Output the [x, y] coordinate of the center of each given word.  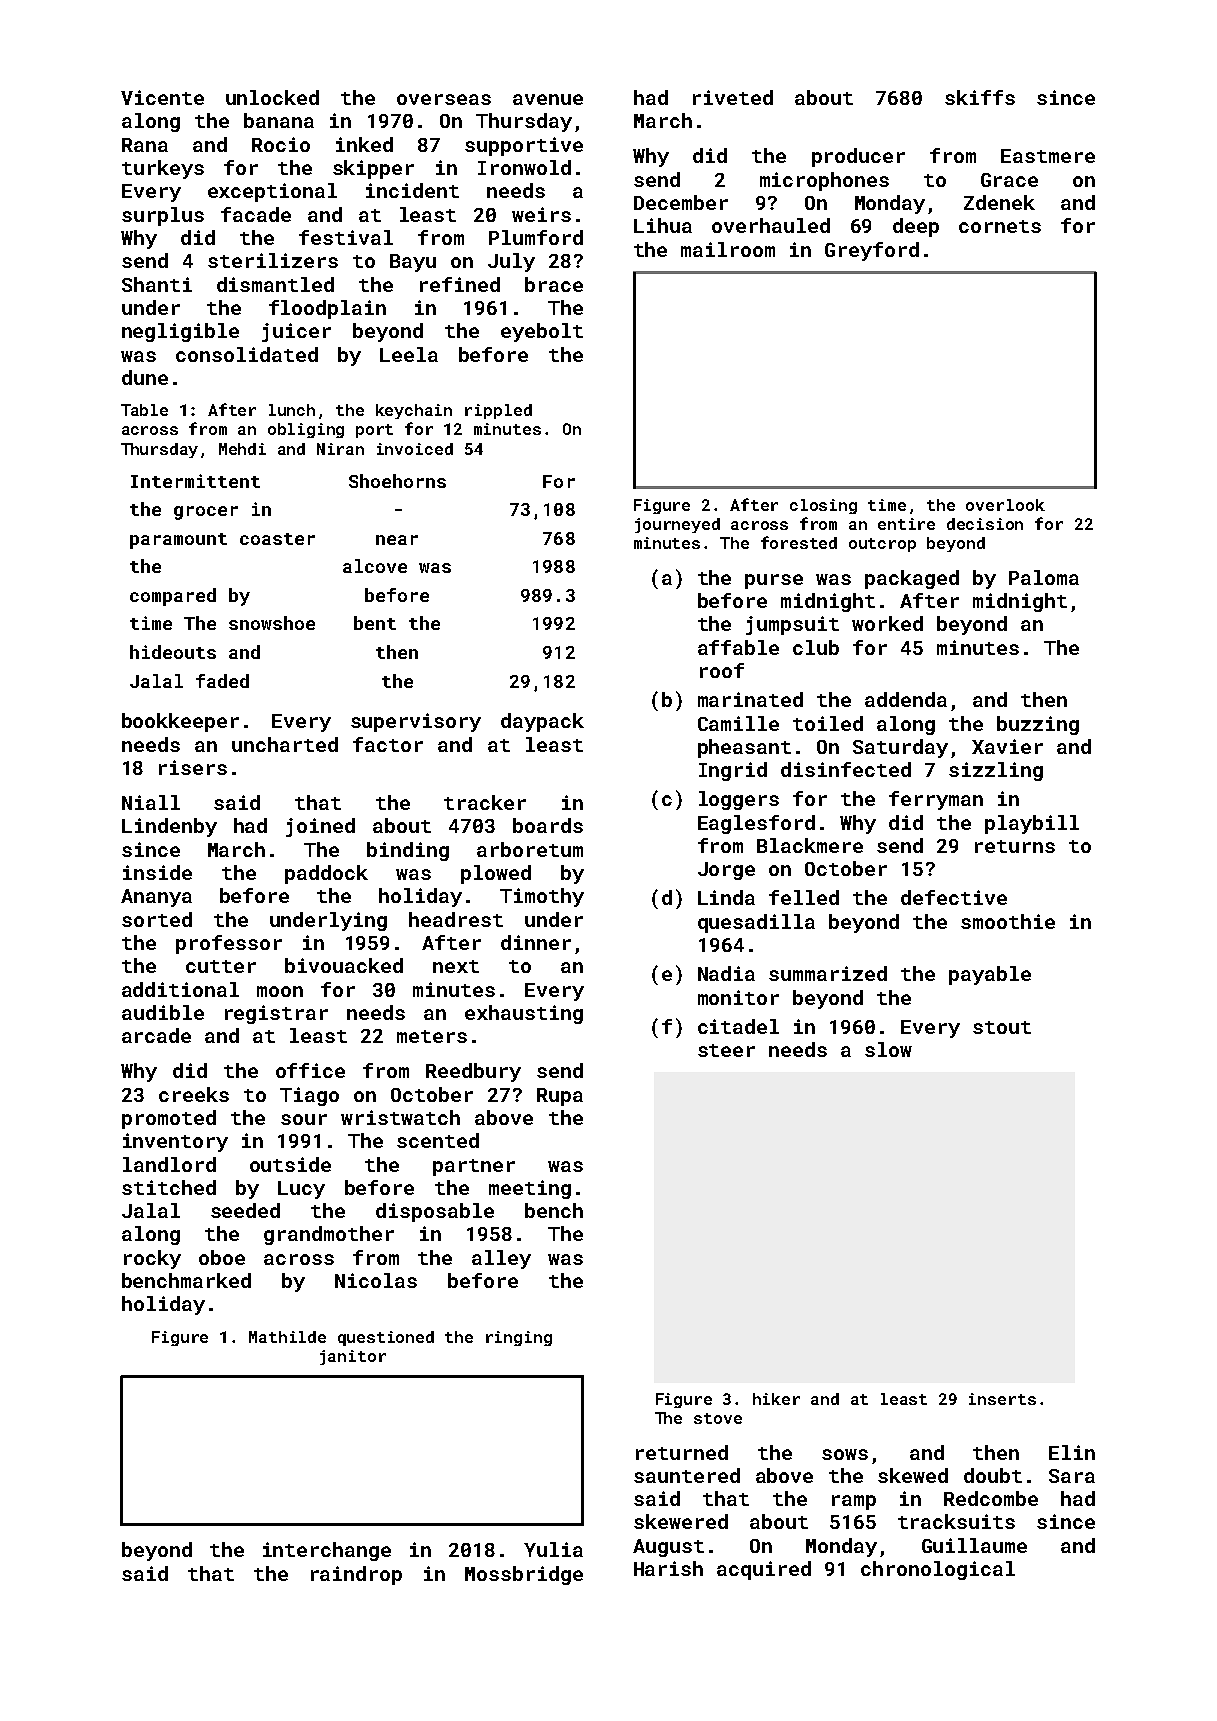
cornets [1000, 226]
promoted [169, 1119]
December [681, 202]
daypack [542, 722]
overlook [1005, 505]
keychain [414, 411]
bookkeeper [180, 722]
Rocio [281, 144]
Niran [340, 449]
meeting [530, 1189]
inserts [1002, 1399]
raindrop [356, 1575]
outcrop [882, 545]
